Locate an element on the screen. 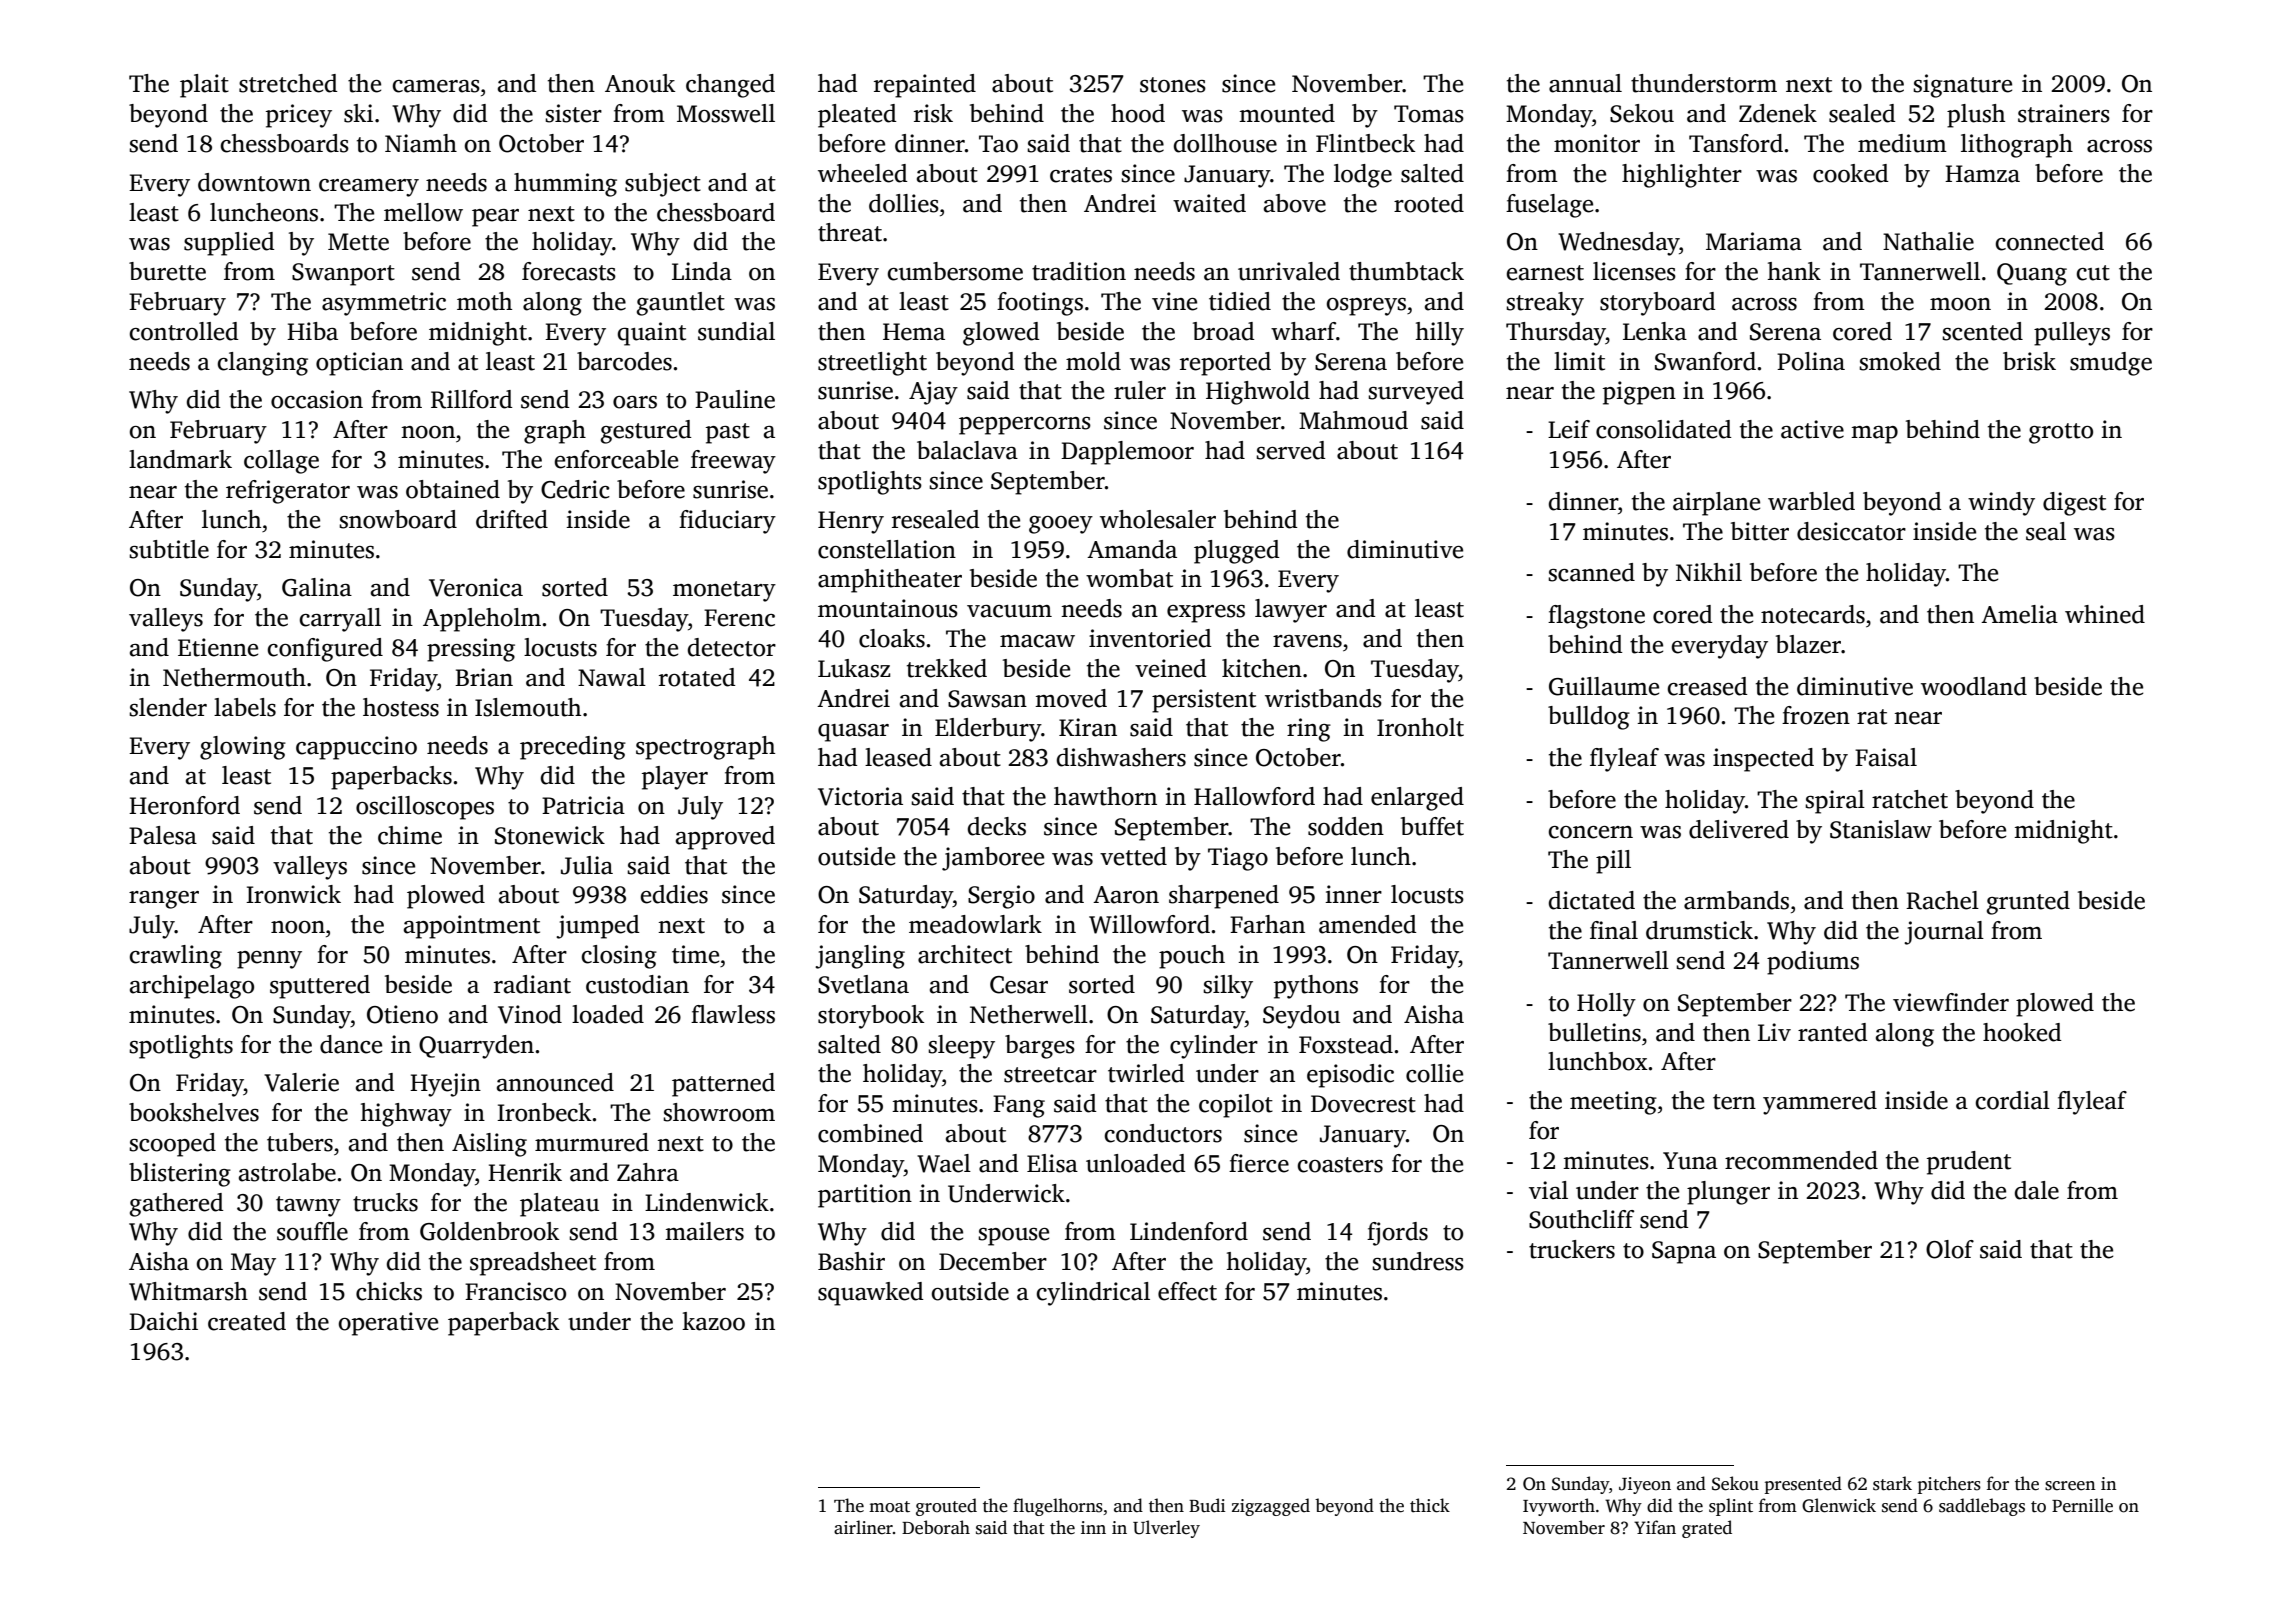  repainted is located at coordinates (925, 86).
